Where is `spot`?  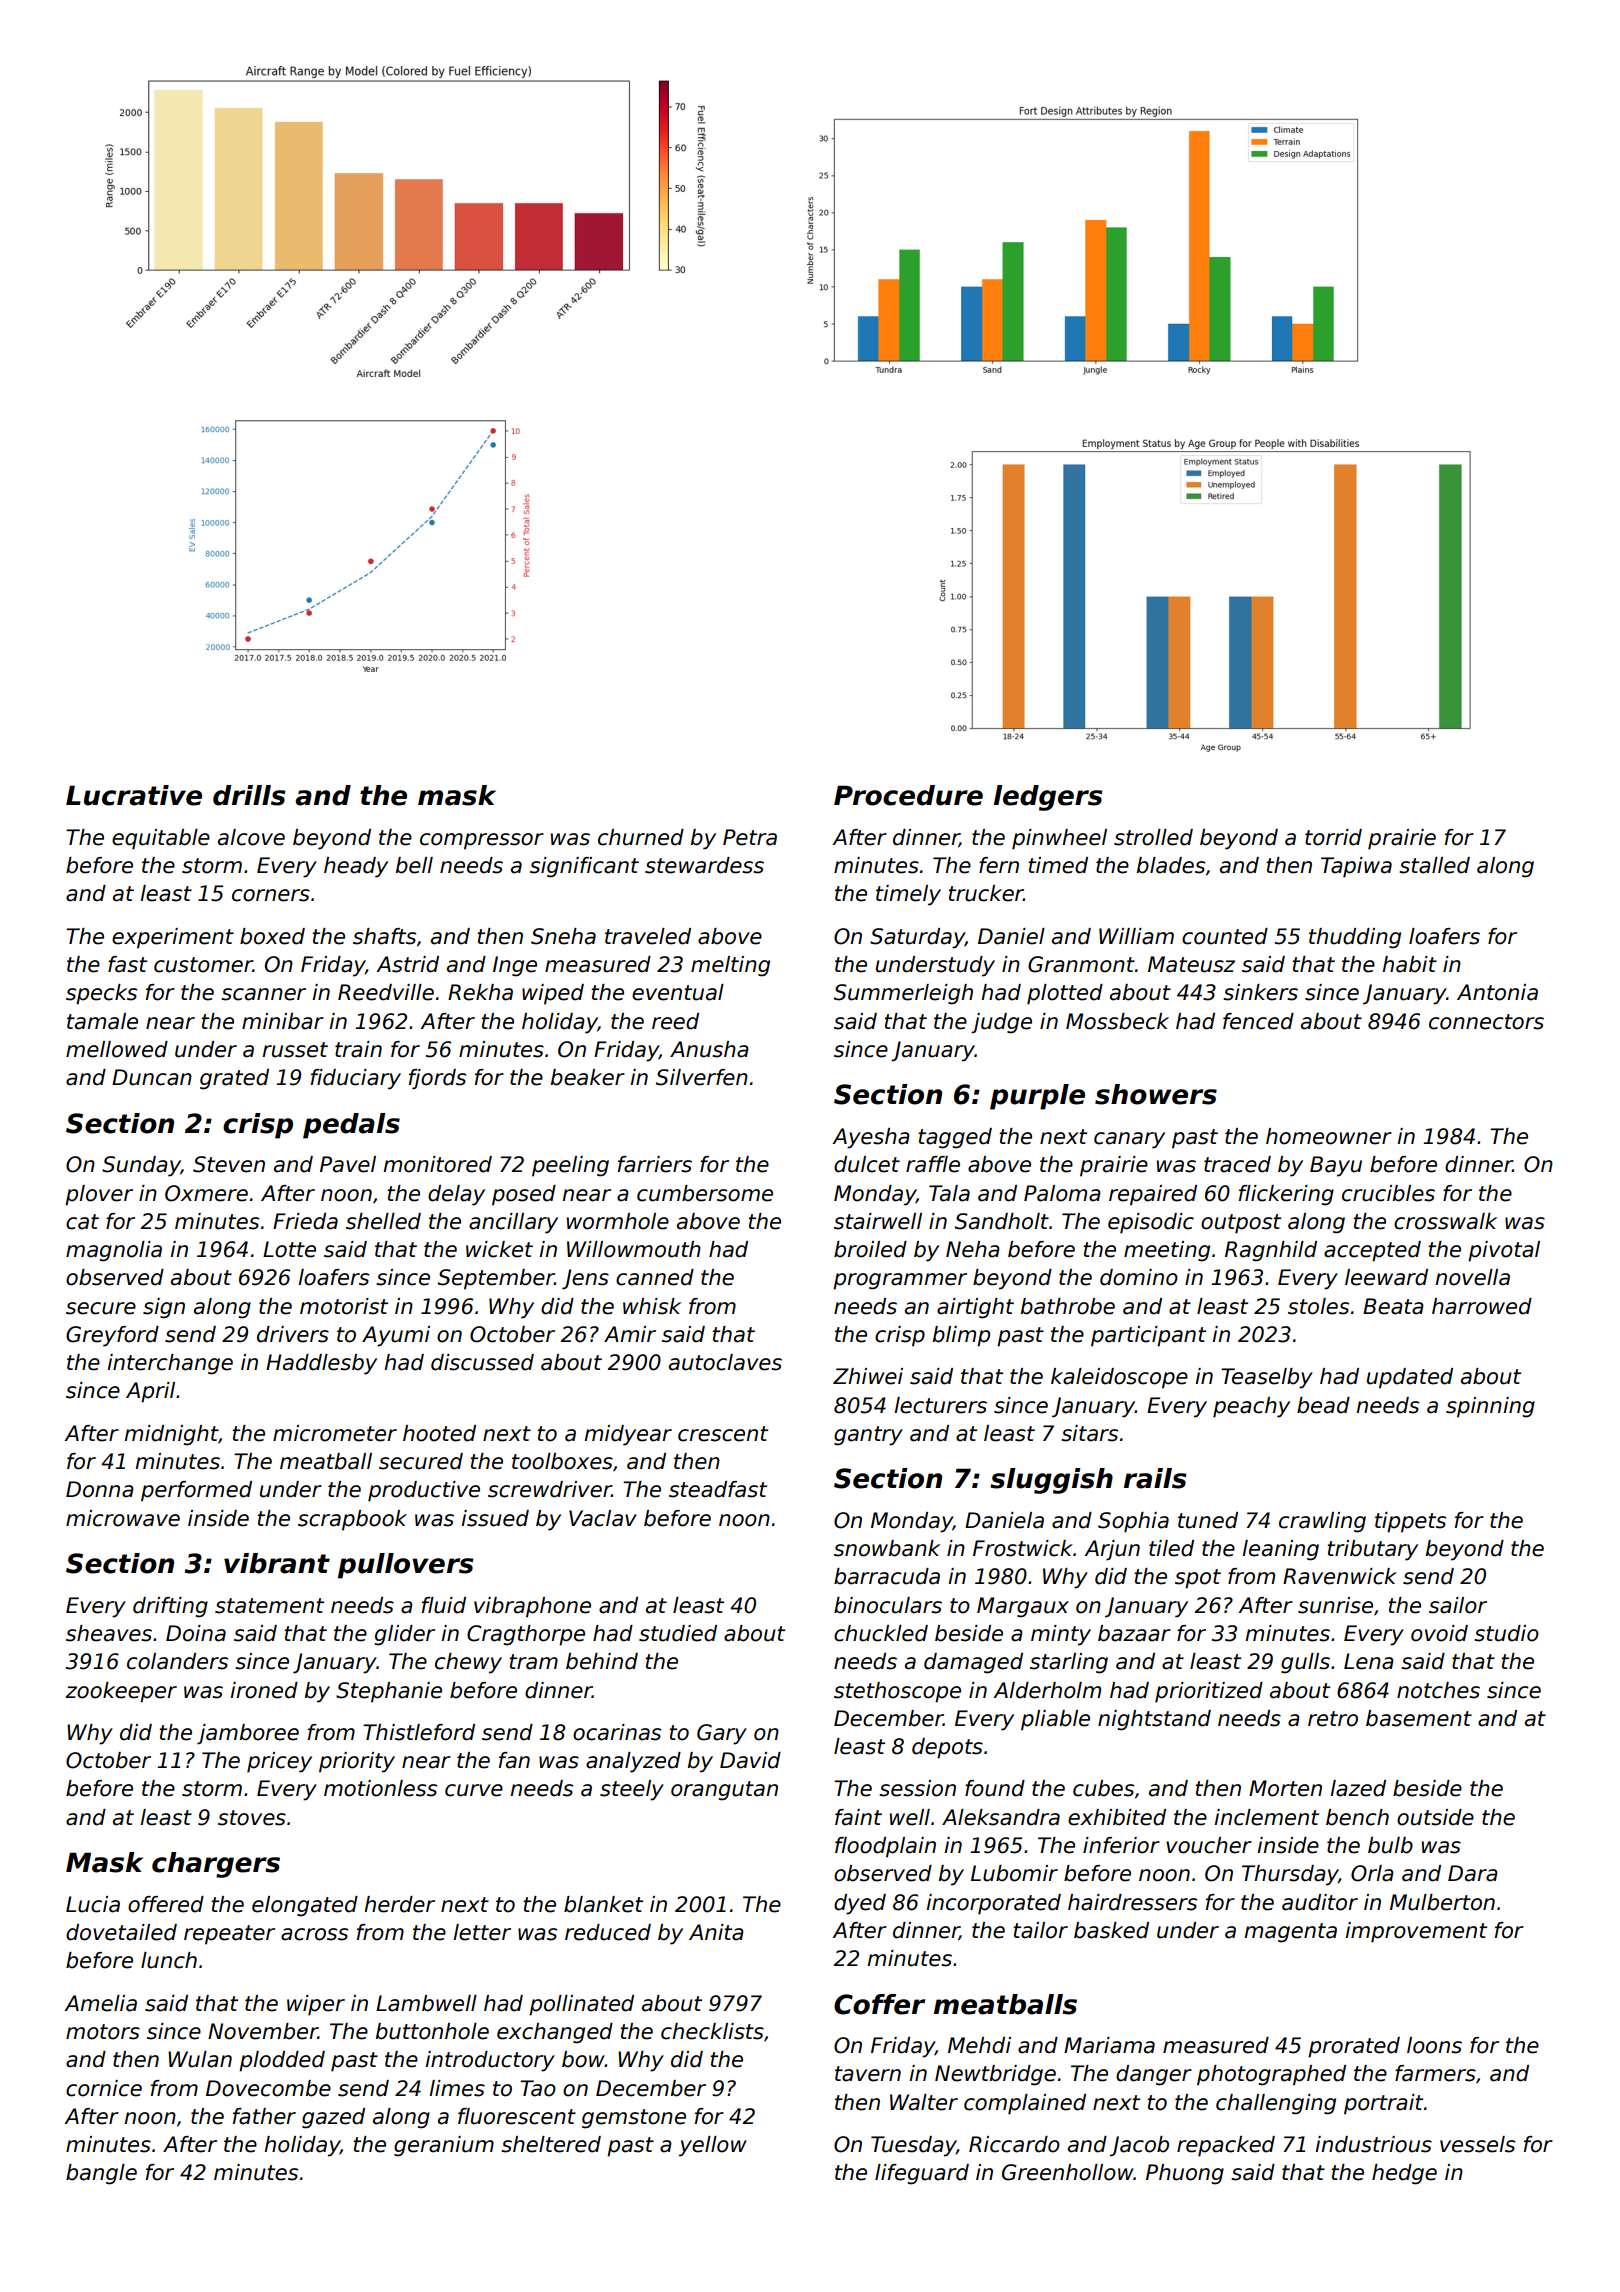
spot is located at coordinates (1198, 1579).
